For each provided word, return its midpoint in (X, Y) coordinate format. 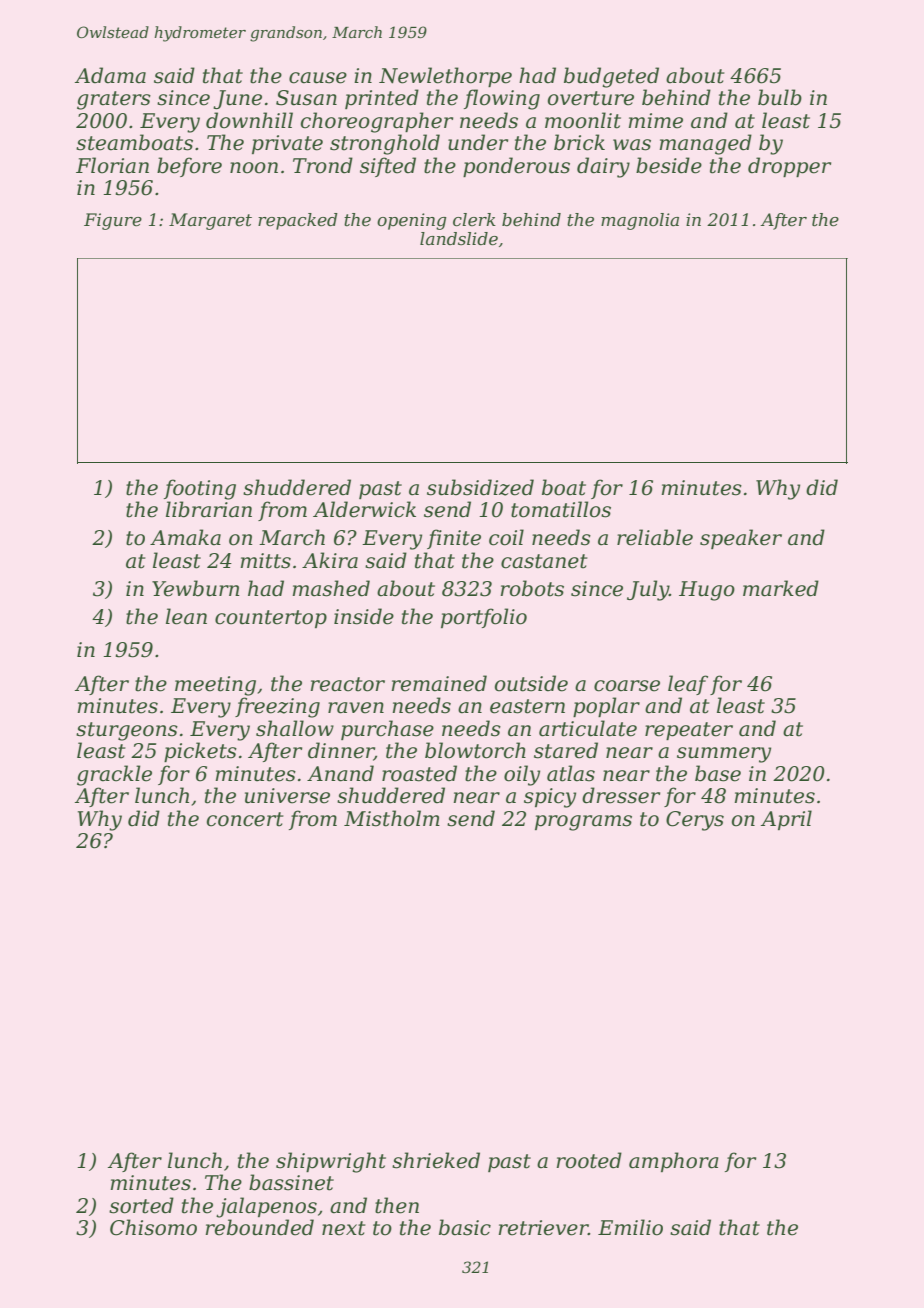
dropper (789, 167)
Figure (113, 221)
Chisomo (153, 1227)
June (237, 99)
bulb (780, 97)
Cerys (695, 821)
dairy (603, 167)
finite (454, 539)
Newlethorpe (445, 77)
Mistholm (392, 818)
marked (781, 588)
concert (245, 819)
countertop (271, 619)
